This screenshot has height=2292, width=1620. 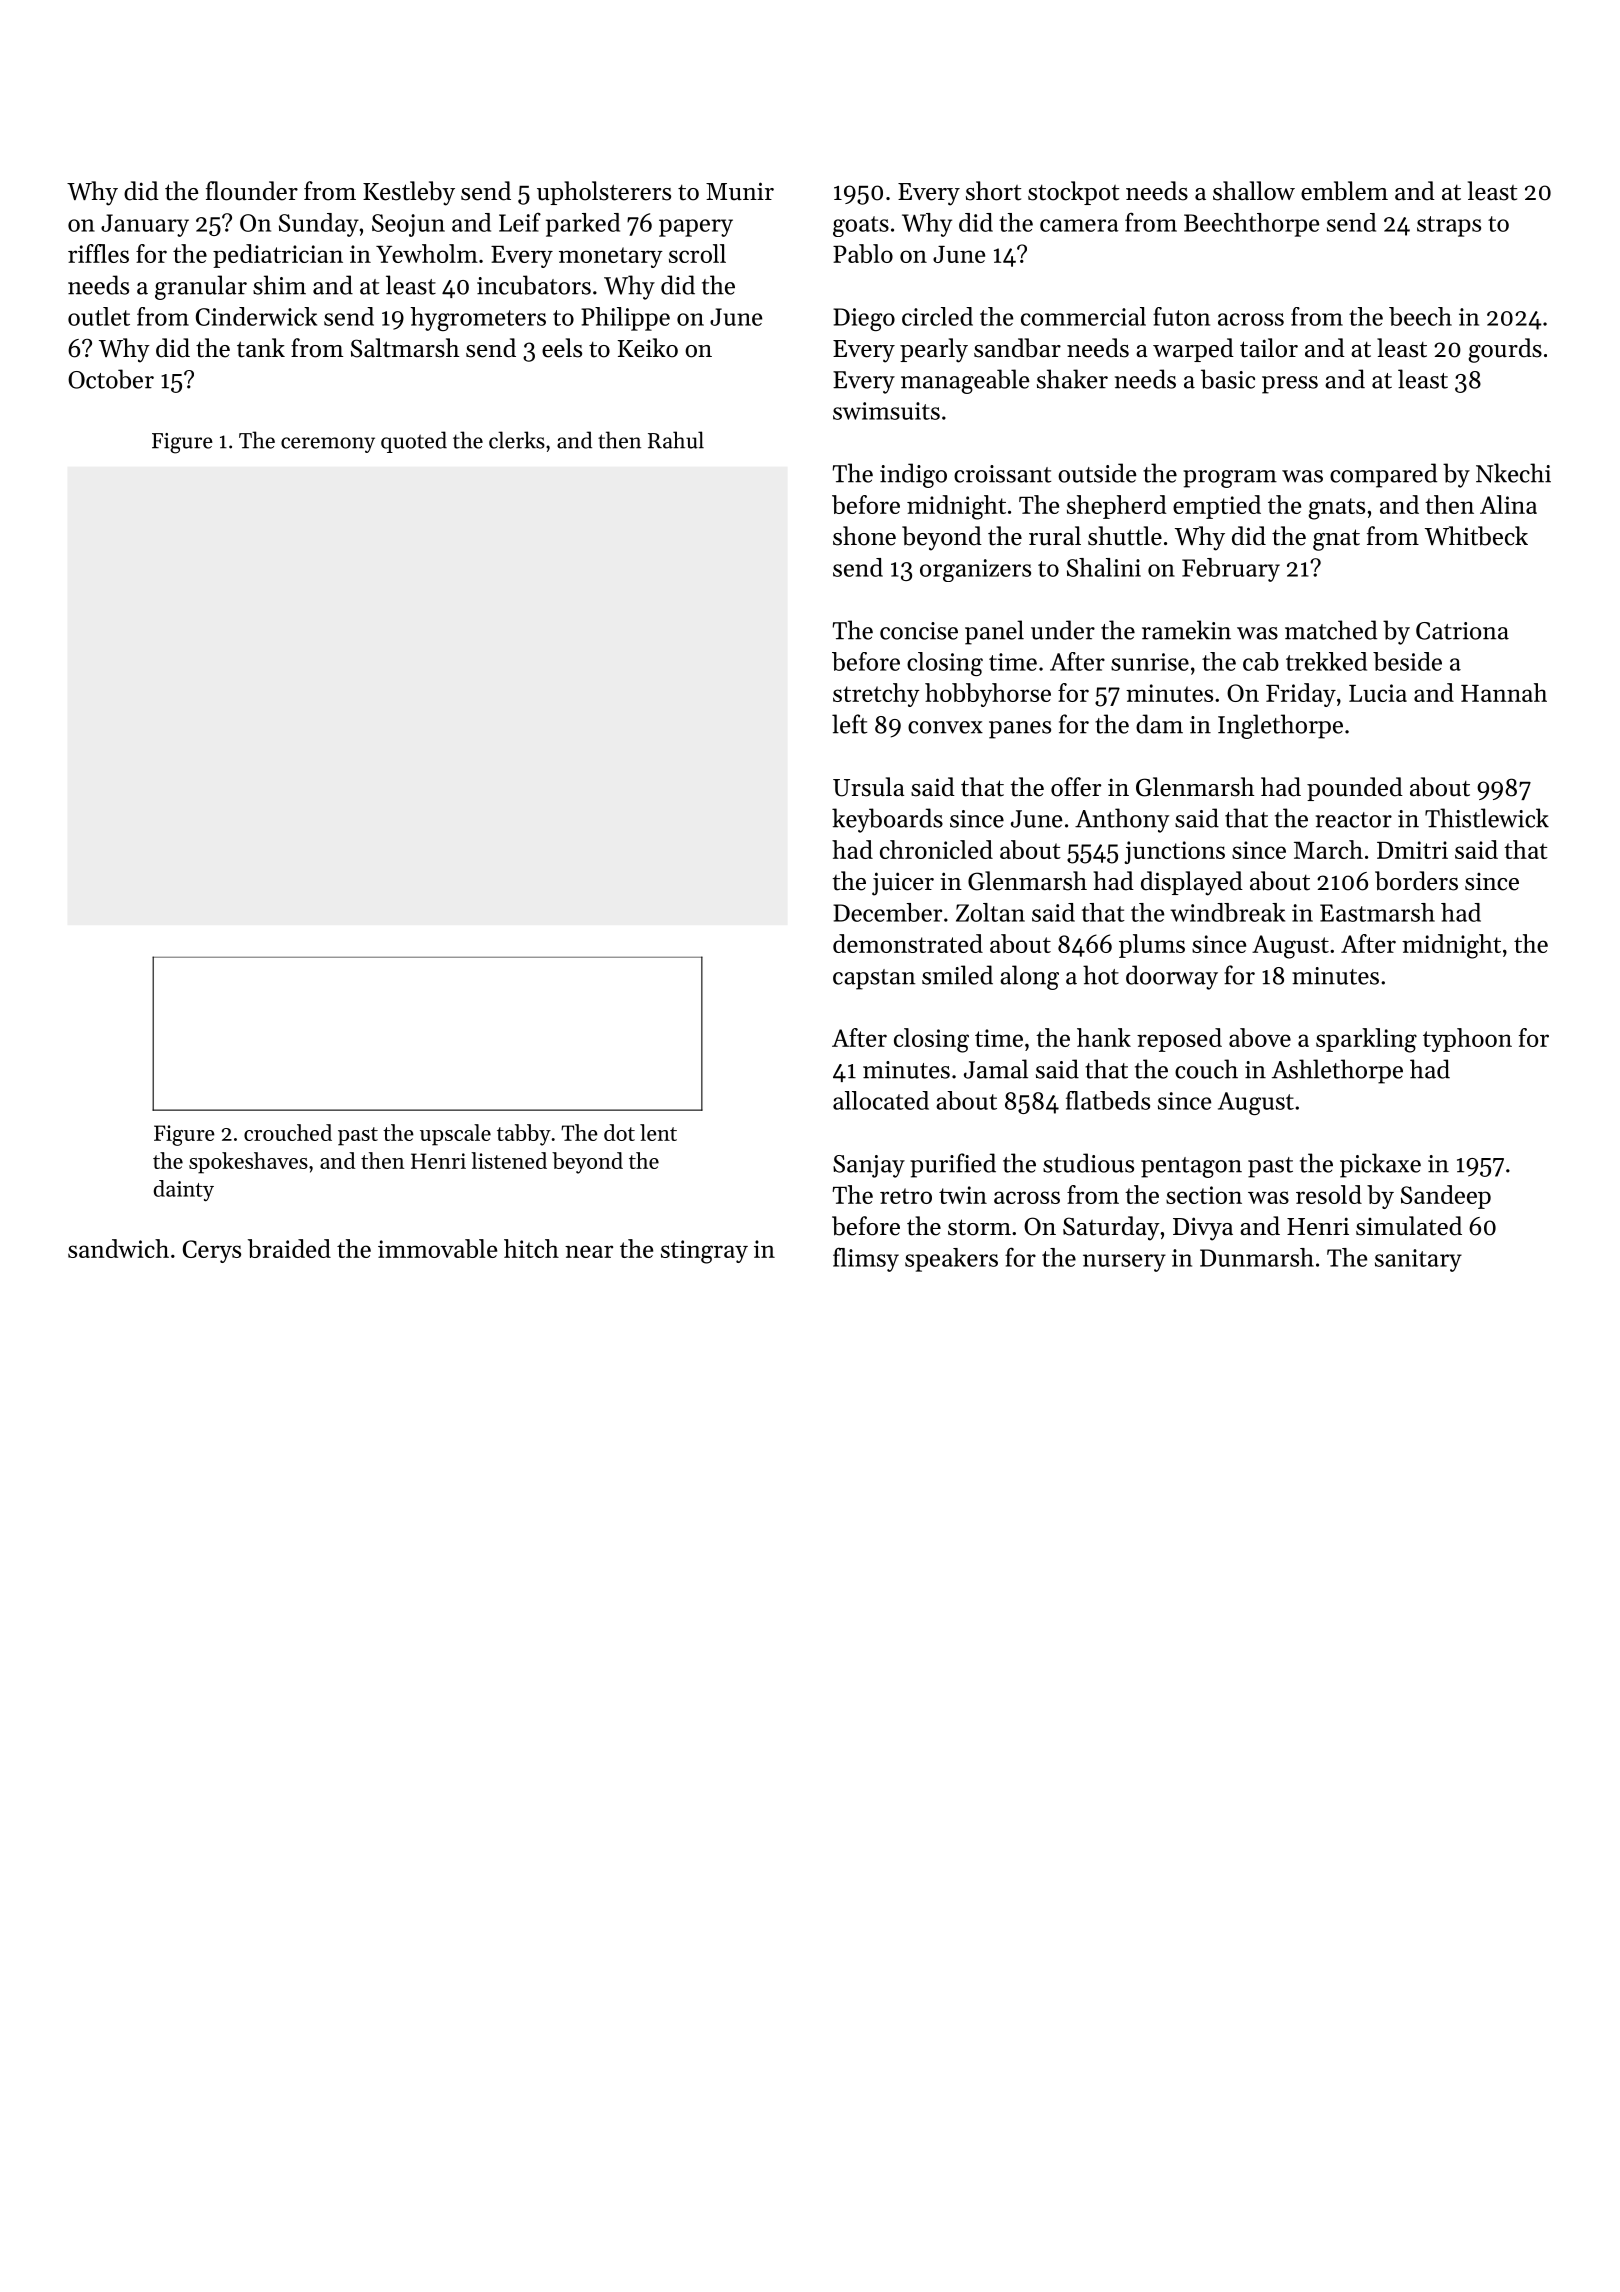 What do you see at coordinates (881, 1100) in the screenshot?
I see `allocated` at bounding box center [881, 1100].
